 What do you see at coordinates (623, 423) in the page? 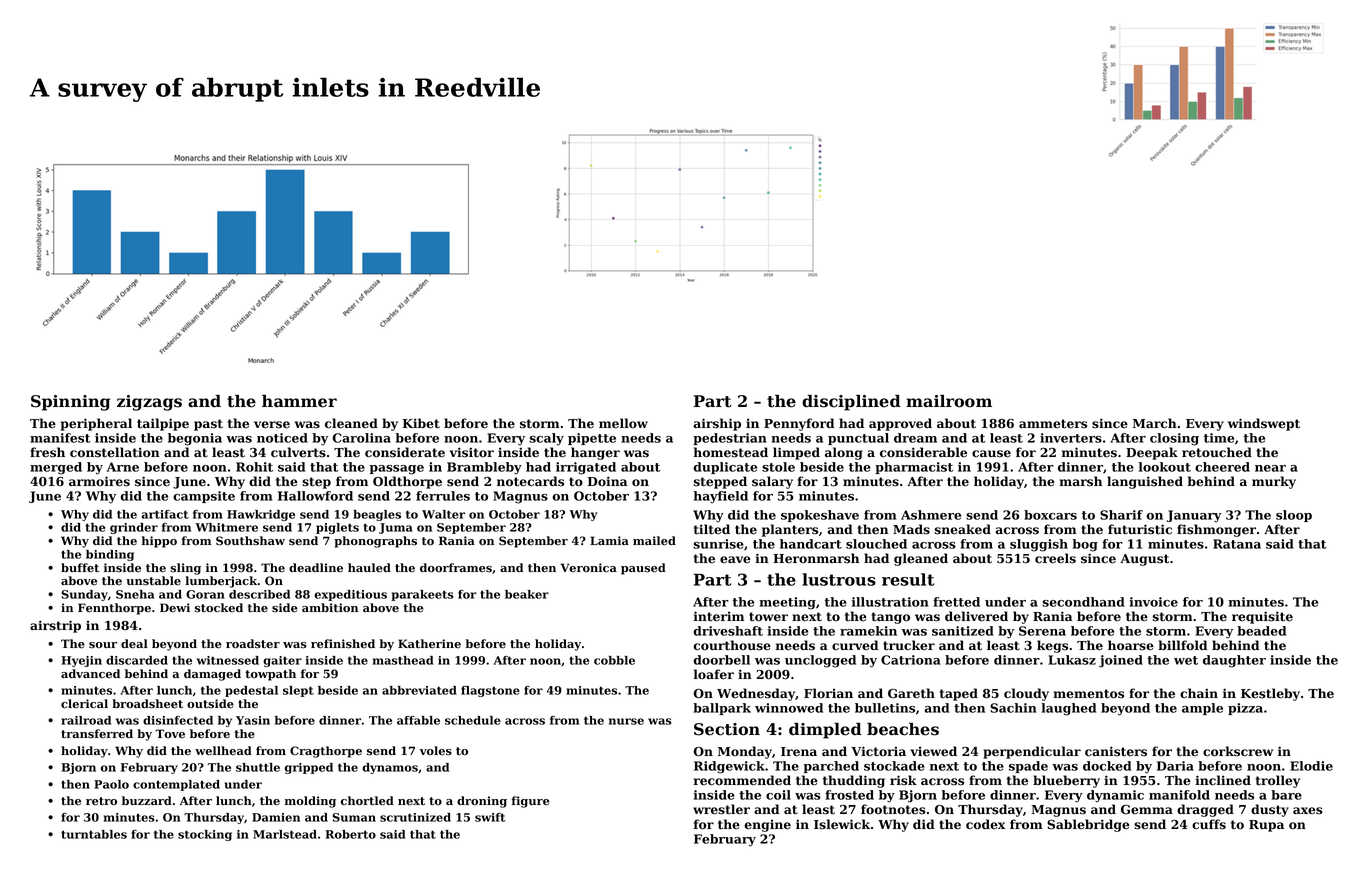
I see `mellow` at bounding box center [623, 423].
